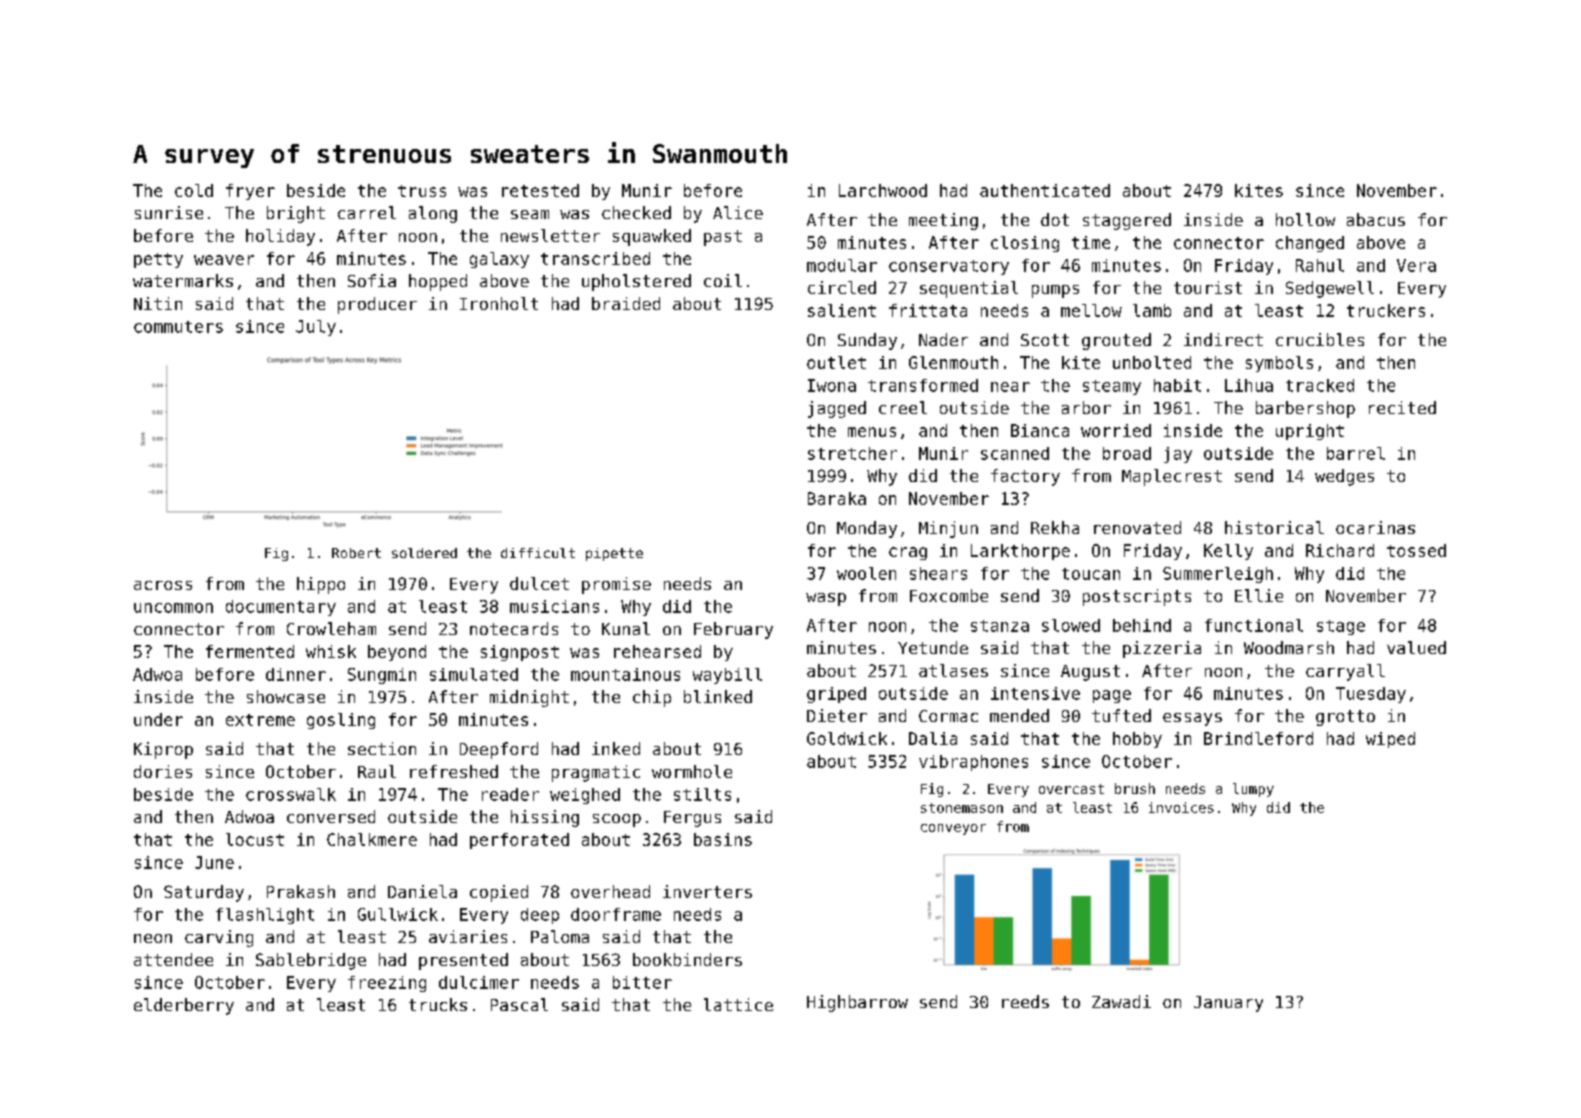 The height and width of the screenshot is (1118, 1581). What do you see at coordinates (178, 327) in the screenshot?
I see `commuters` at bounding box center [178, 327].
